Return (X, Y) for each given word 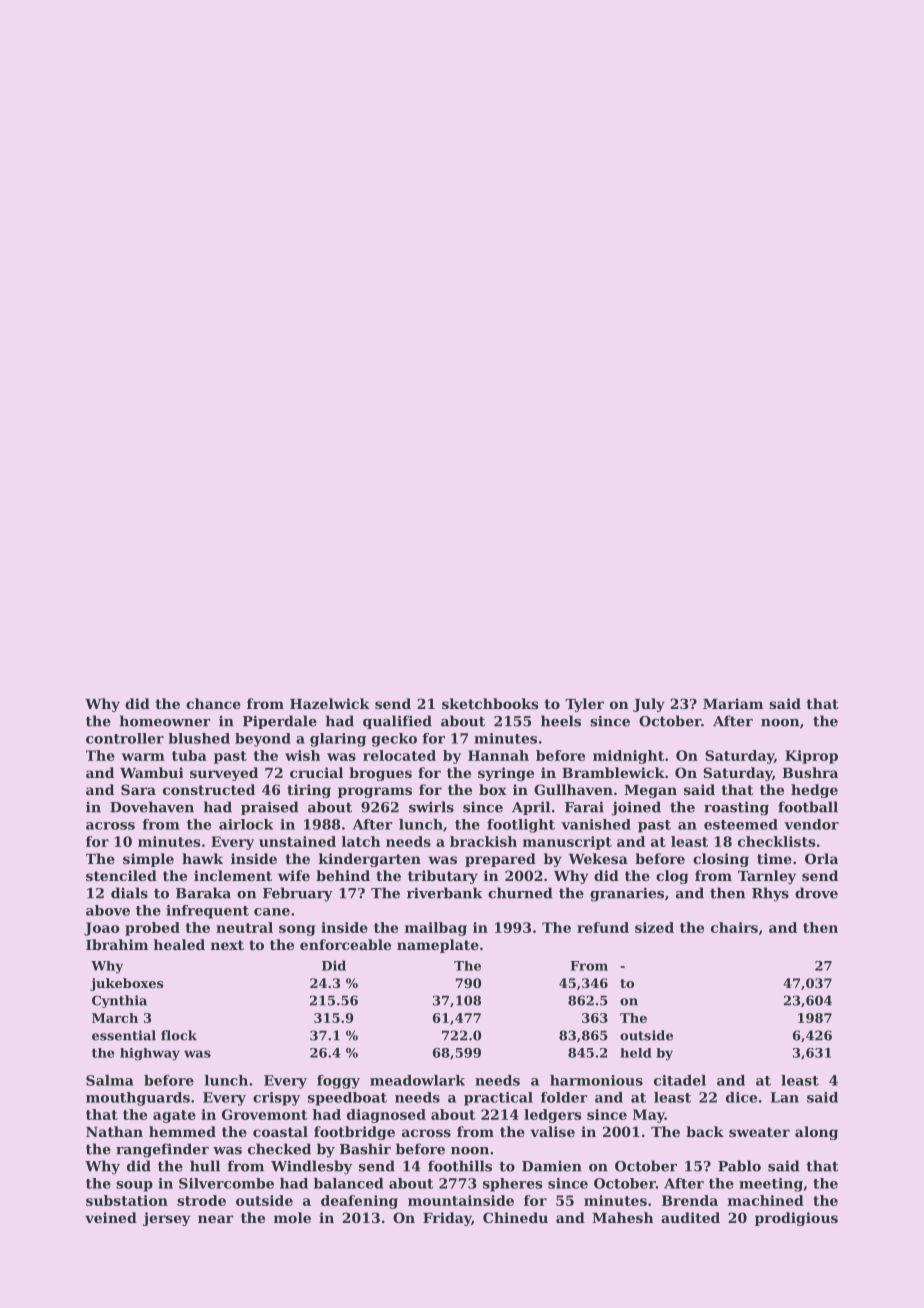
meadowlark (417, 1080)
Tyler (584, 705)
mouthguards (138, 1099)
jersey (167, 1219)
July (649, 705)
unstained (297, 841)
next (227, 945)
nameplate (438, 946)
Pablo (739, 1166)
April (531, 808)
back (705, 1131)
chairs (734, 927)
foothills (460, 1166)
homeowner (165, 721)
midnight (628, 757)
